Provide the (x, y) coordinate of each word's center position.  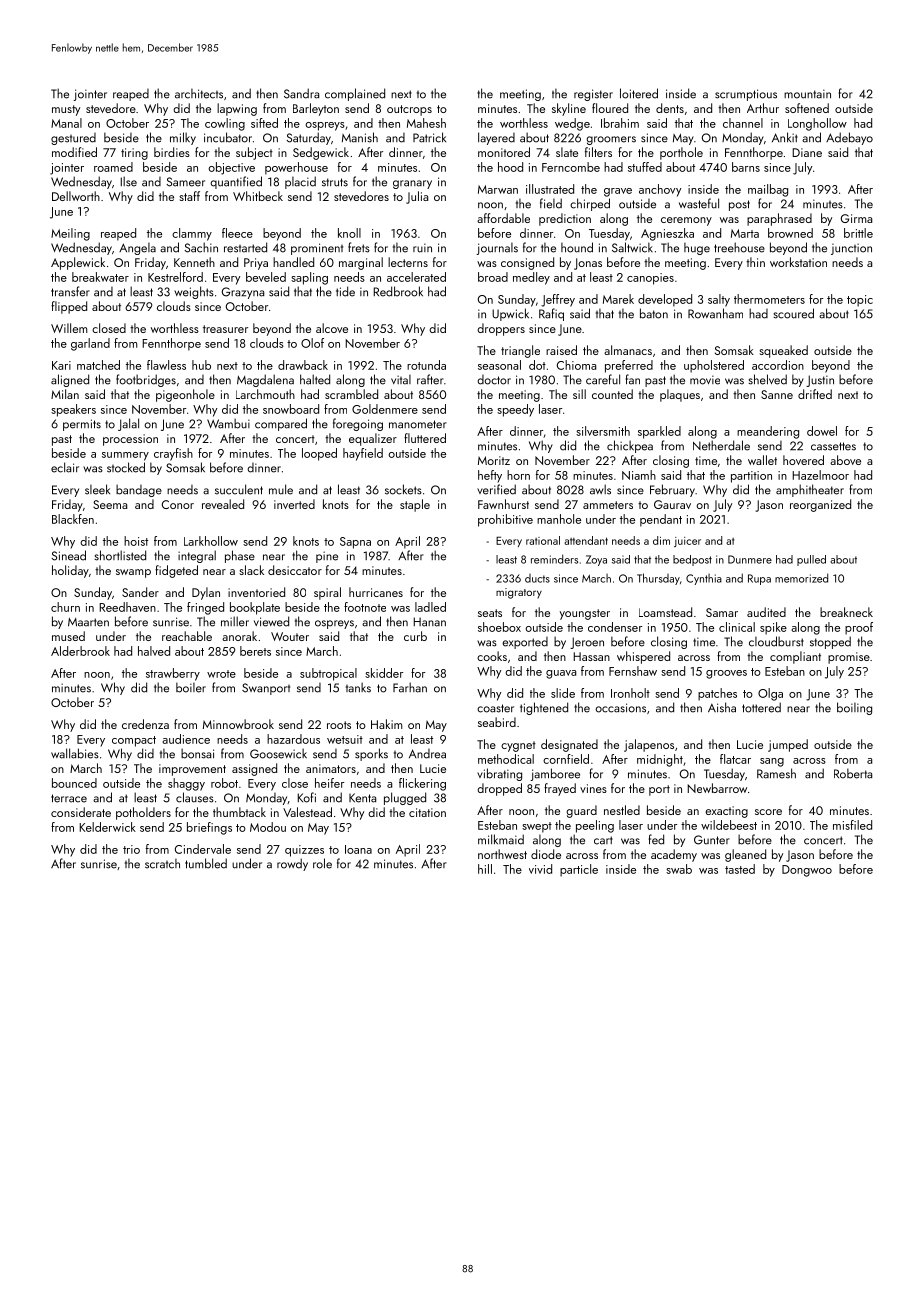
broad (493, 277)
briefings (209, 828)
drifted (815, 394)
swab (679, 869)
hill (485, 869)
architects (199, 94)
